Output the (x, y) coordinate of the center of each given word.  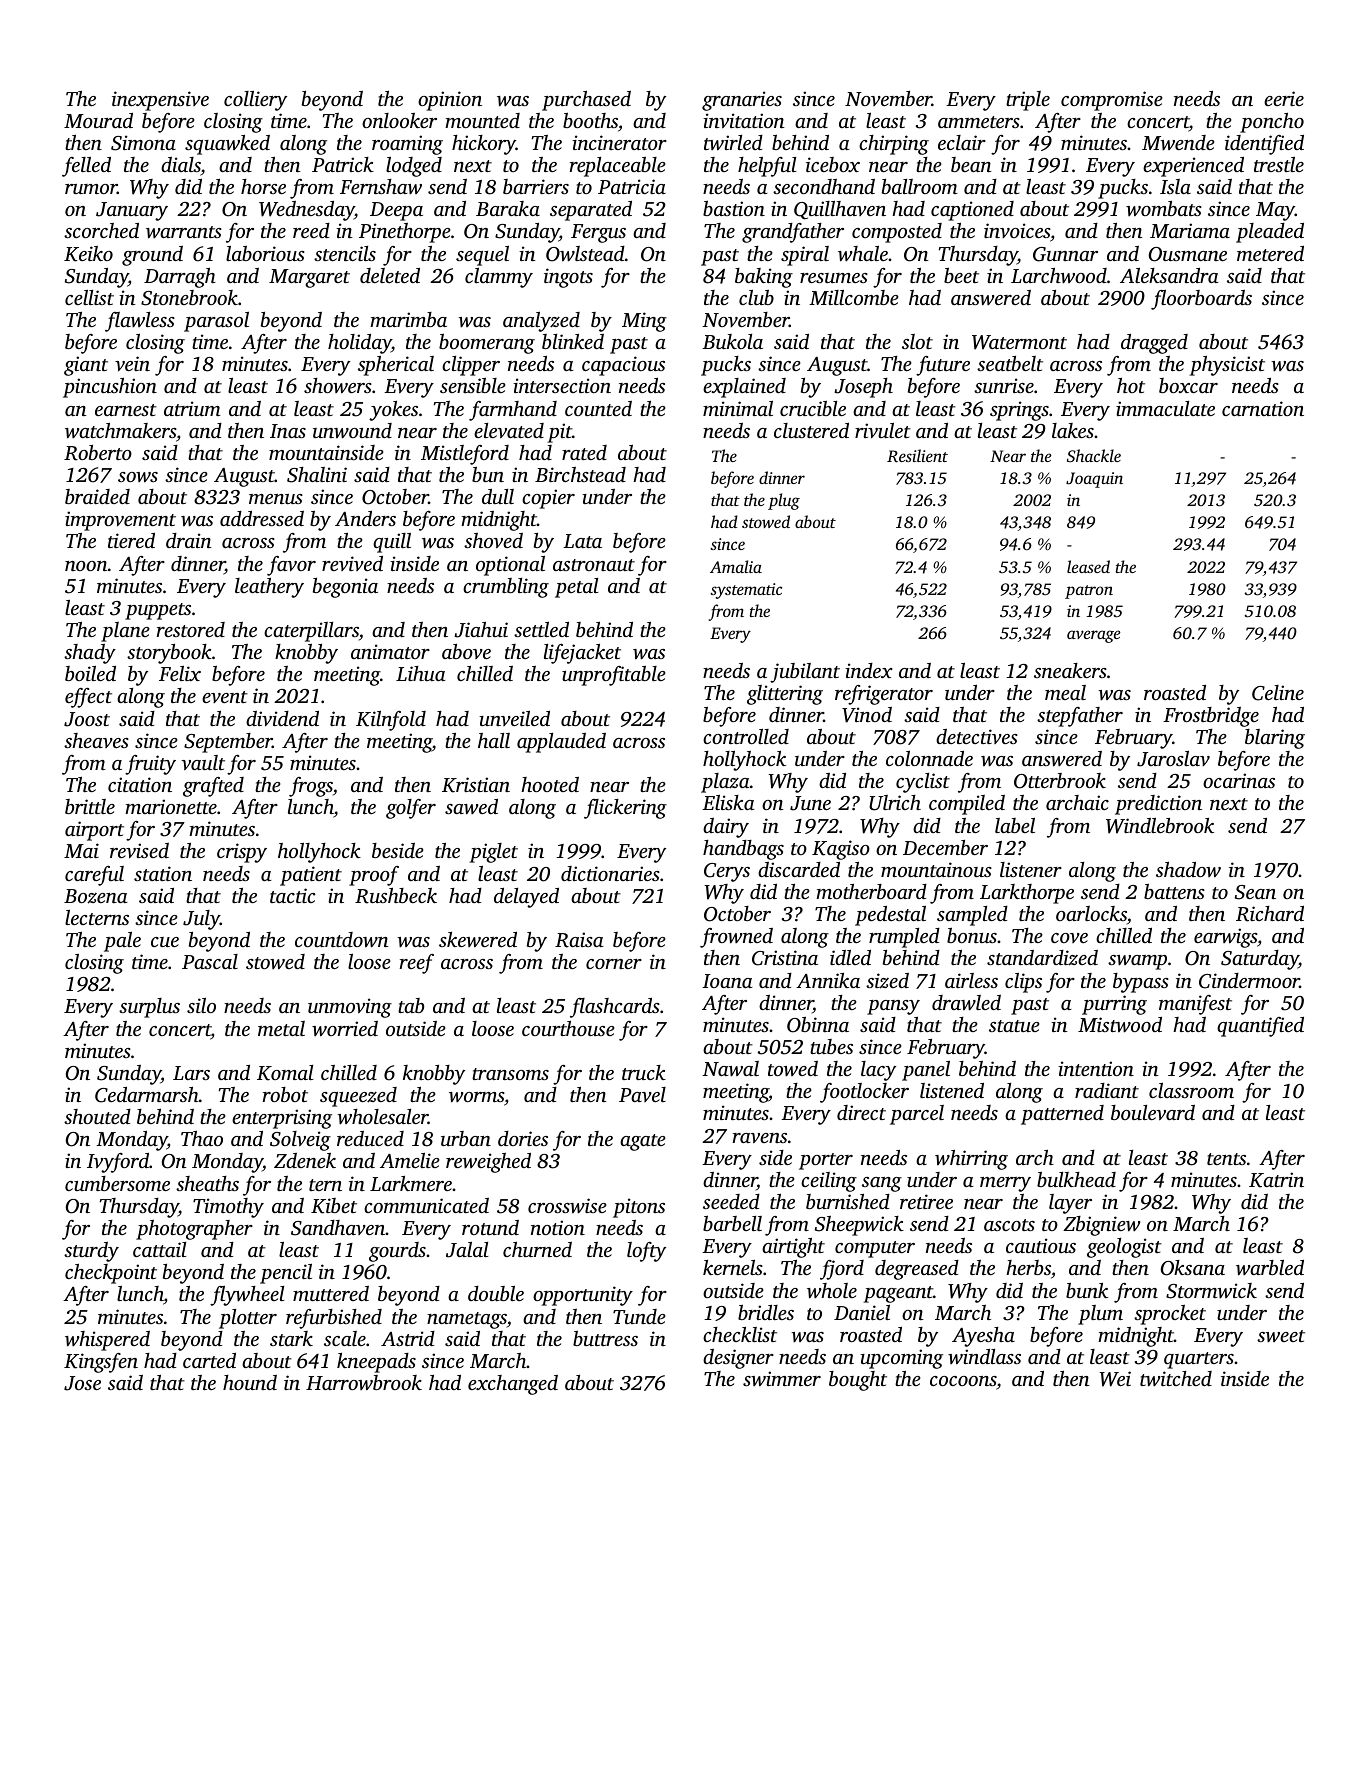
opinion (450, 101)
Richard (1270, 914)
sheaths (207, 1183)
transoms (510, 1074)
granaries (742, 101)
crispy (242, 853)
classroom (1191, 1090)
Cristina (785, 958)
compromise (1112, 101)
